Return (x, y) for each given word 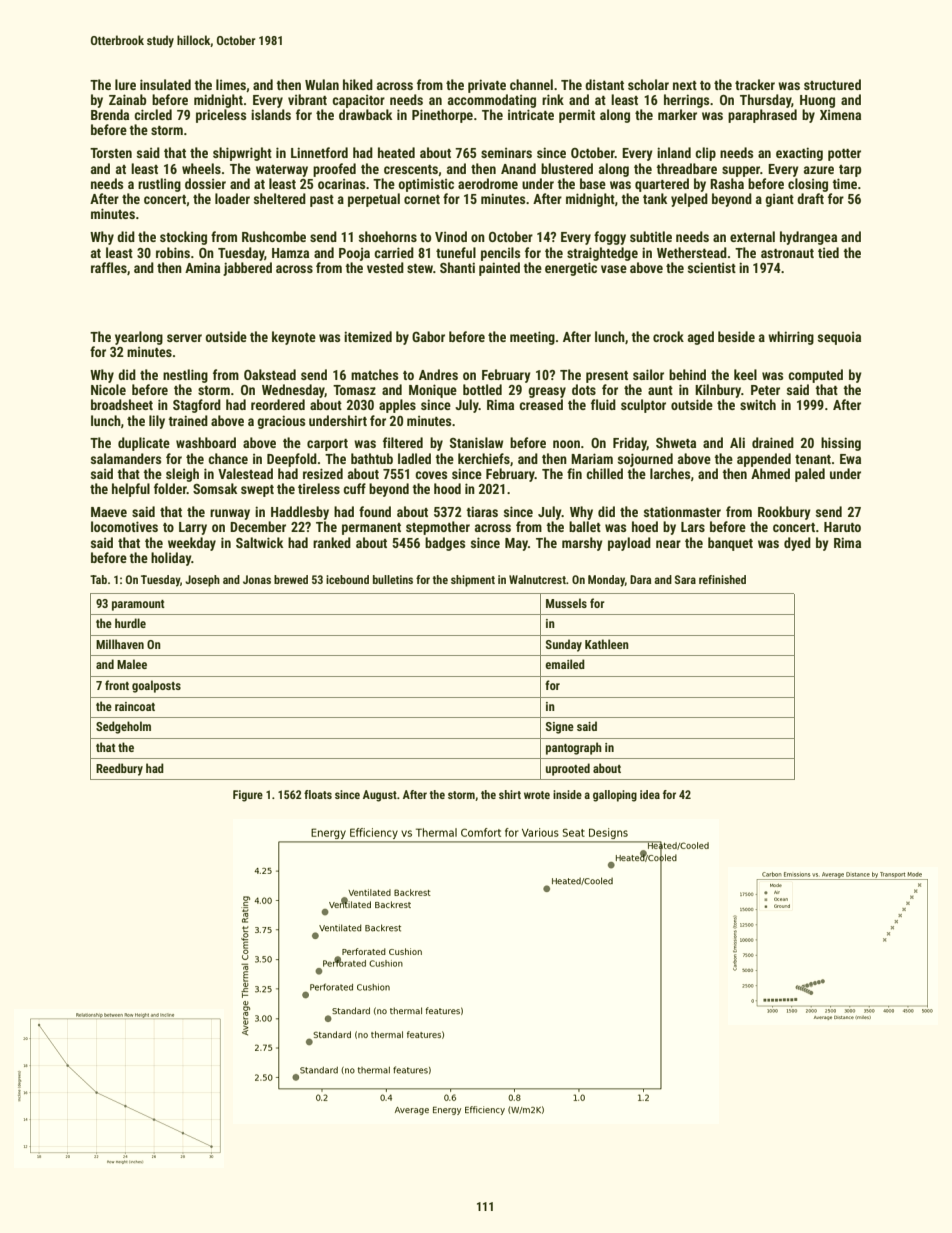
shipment (473, 581)
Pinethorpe (442, 116)
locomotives (124, 526)
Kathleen (607, 644)
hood (447, 488)
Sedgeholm (123, 727)
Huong (817, 101)
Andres (438, 374)
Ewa (850, 459)
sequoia (839, 338)
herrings (686, 101)
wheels (201, 168)
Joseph (202, 581)
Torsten (111, 153)
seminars (506, 153)
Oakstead (270, 374)
